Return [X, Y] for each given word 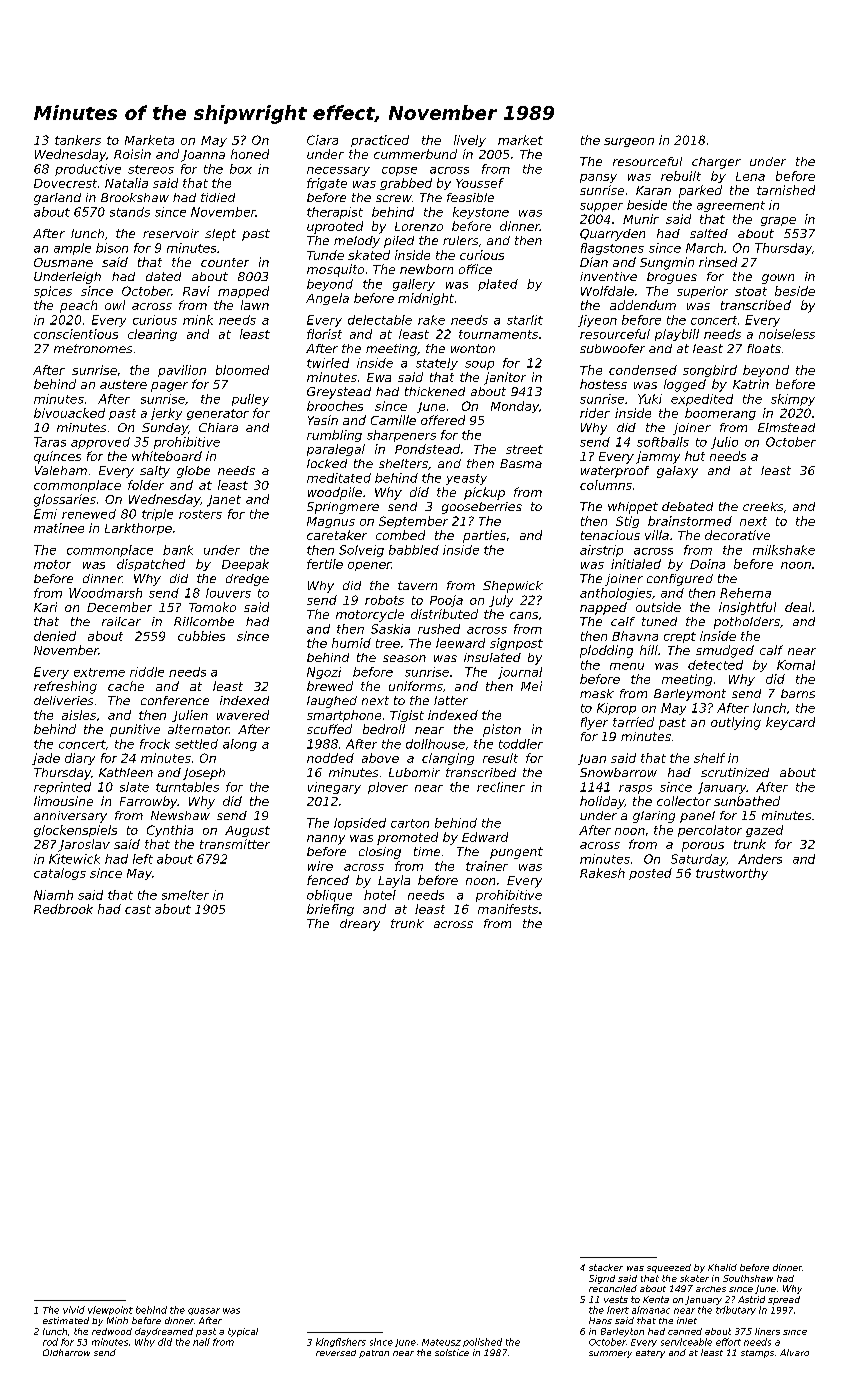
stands [130, 212]
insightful [747, 608]
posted [650, 874]
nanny [326, 840]
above [380, 758]
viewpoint [110, 1310]
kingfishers [341, 1342]
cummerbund [415, 154]
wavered [243, 715]
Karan [653, 190]
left [143, 859]
